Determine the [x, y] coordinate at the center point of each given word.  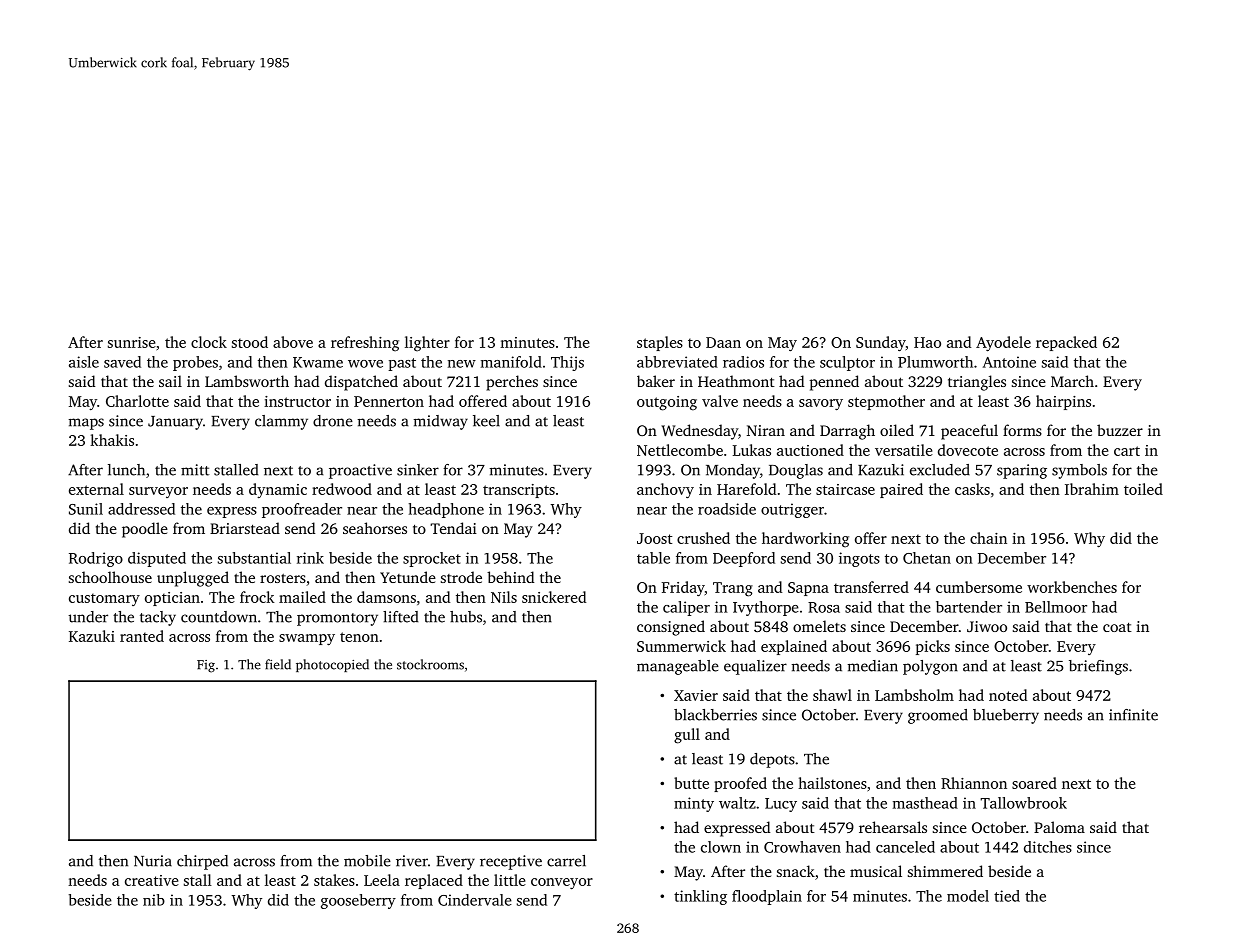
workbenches [1072, 587]
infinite [1133, 715]
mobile [367, 861]
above [293, 342]
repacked [1066, 343]
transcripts [519, 491]
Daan [723, 342]
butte [691, 783]
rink [310, 558]
